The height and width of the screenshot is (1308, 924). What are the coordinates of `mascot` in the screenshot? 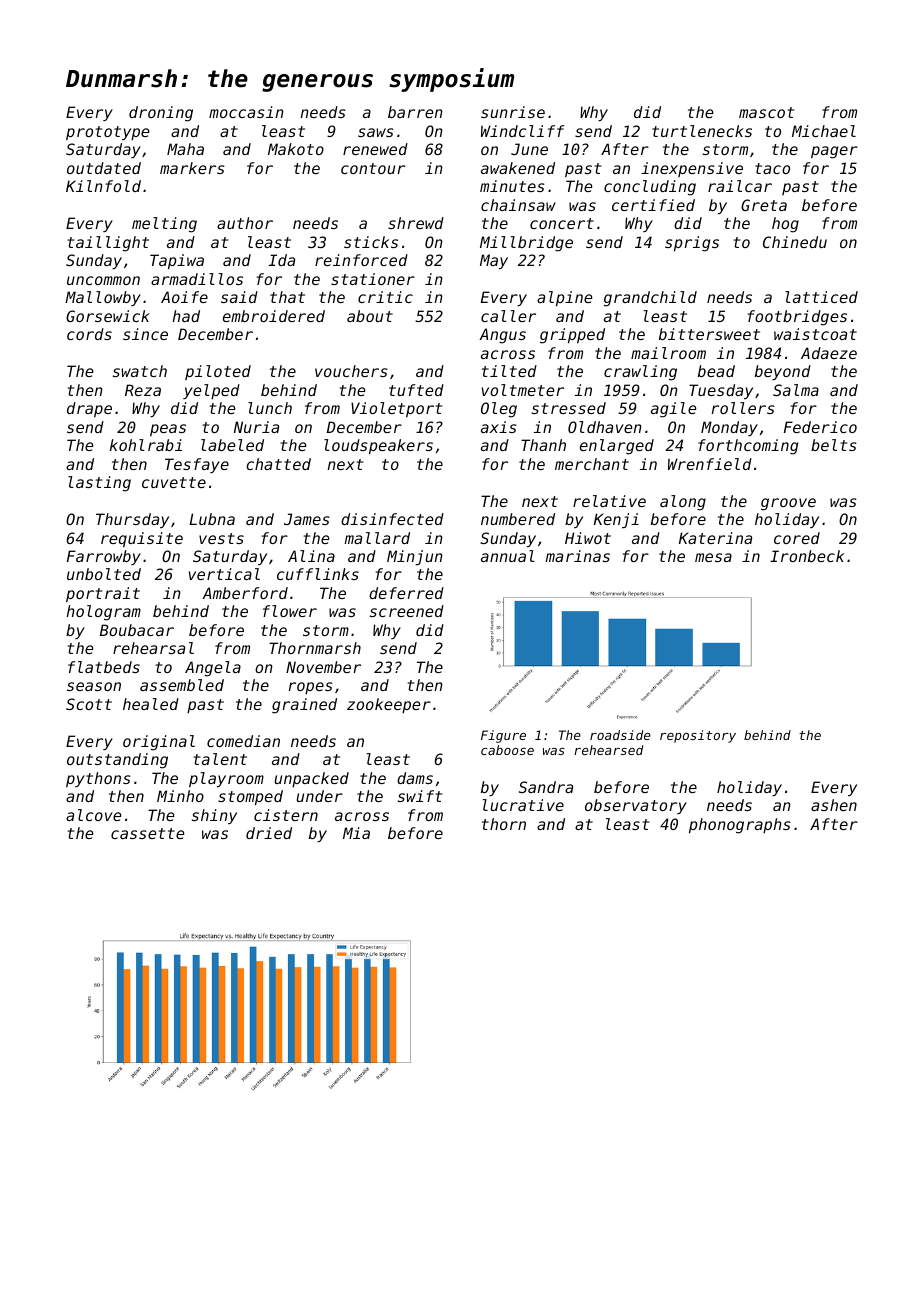 It's located at (766, 112).
